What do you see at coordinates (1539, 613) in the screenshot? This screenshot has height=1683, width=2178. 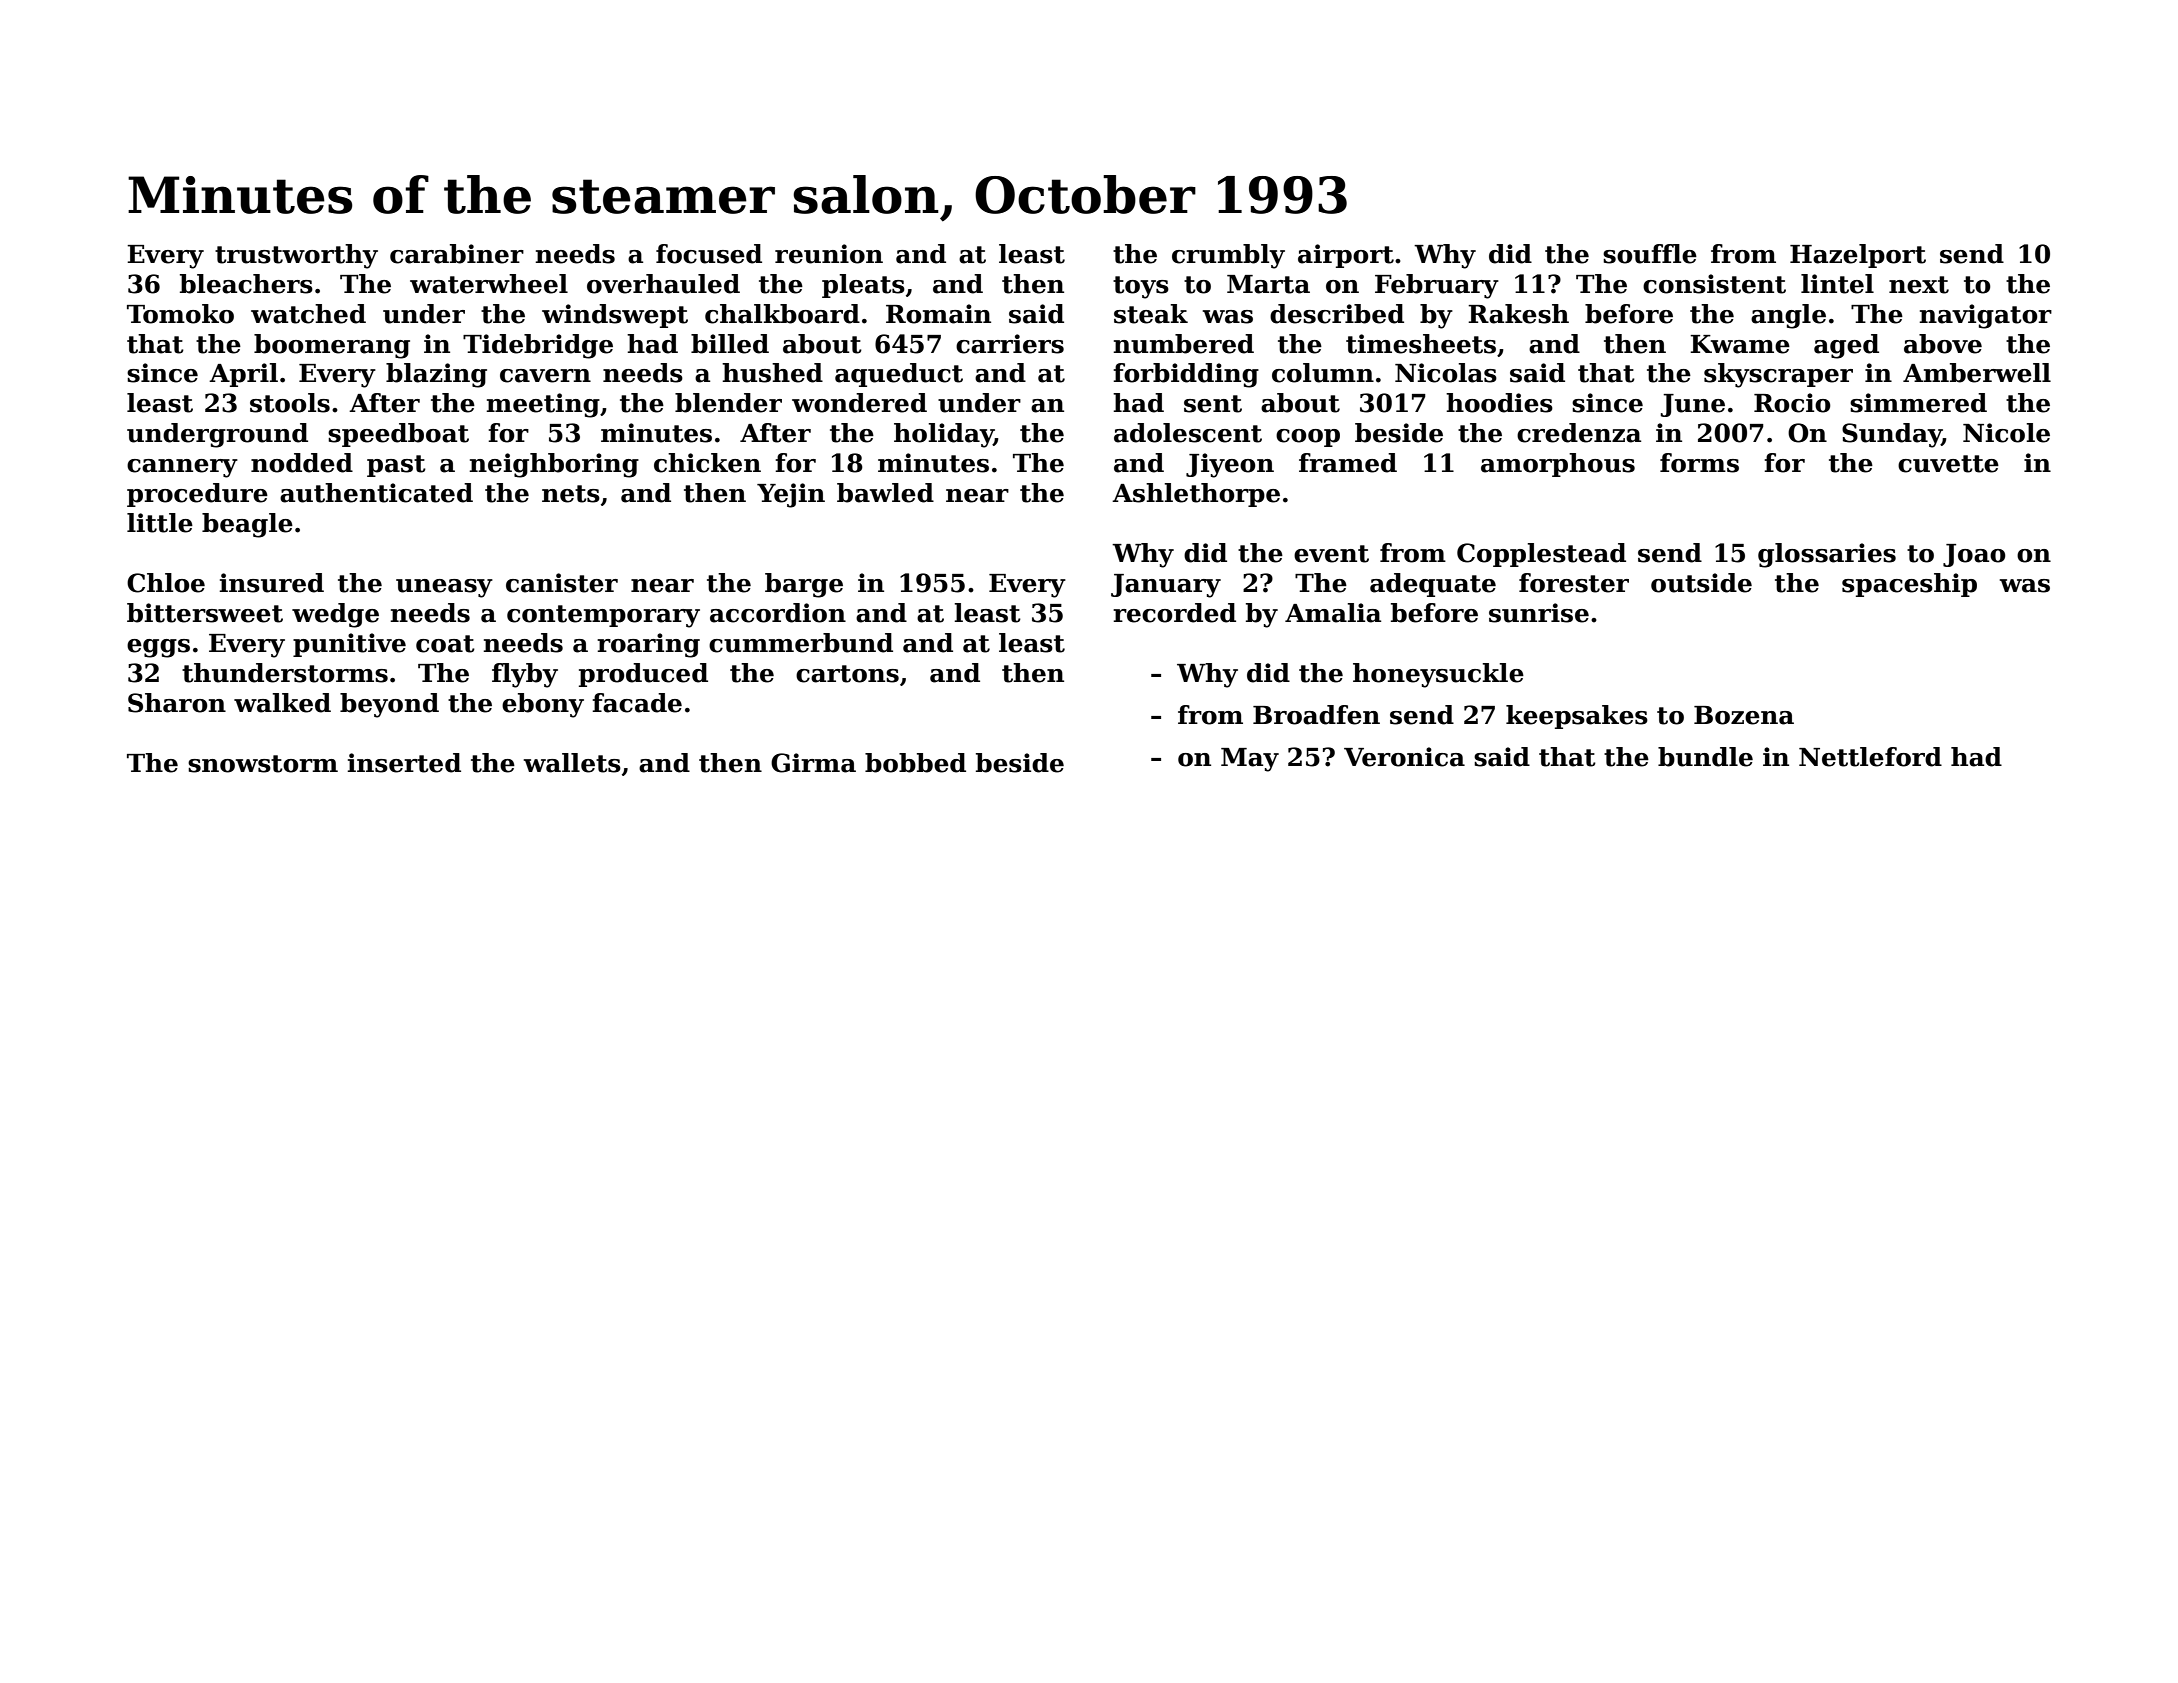 I see `sunrise` at bounding box center [1539, 613].
